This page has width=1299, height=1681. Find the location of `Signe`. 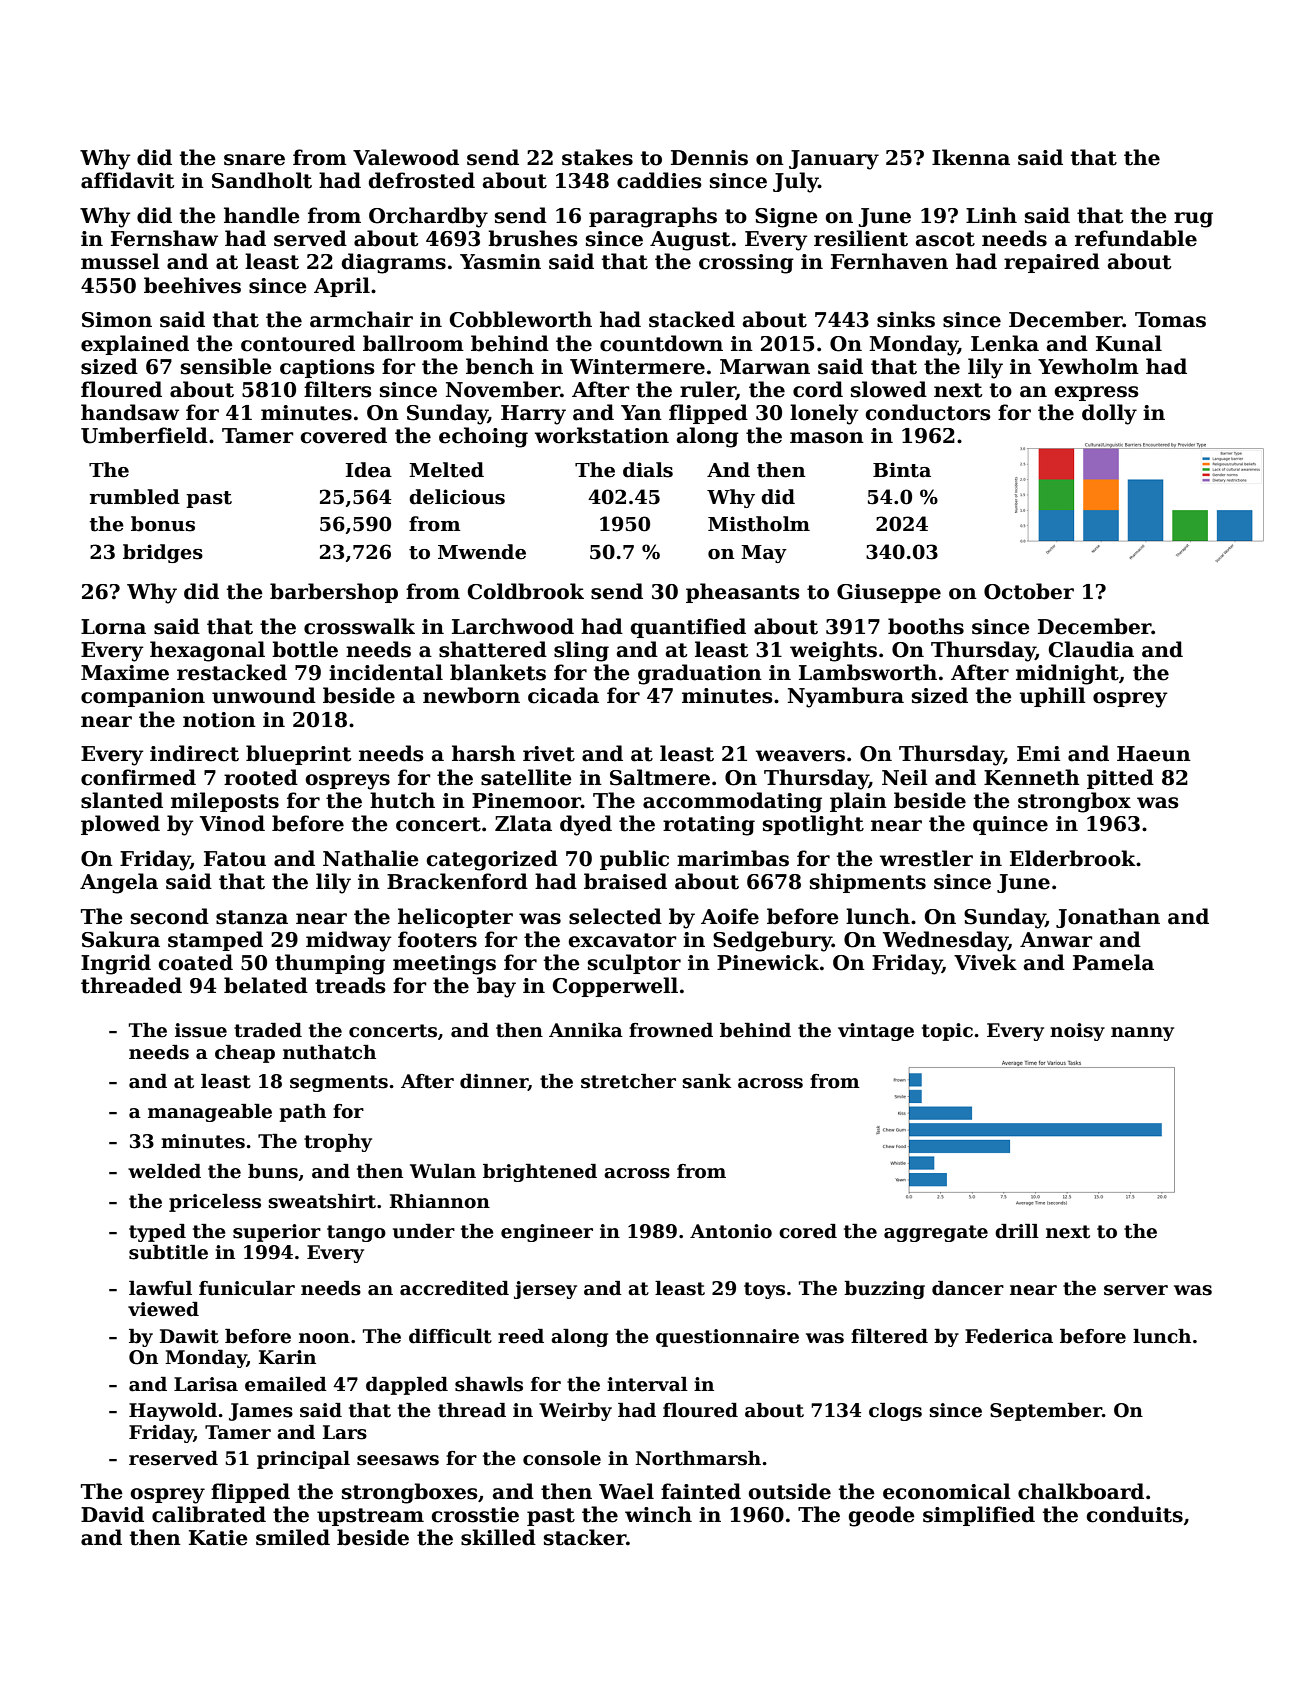

Signe is located at coordinates (786, 218).
